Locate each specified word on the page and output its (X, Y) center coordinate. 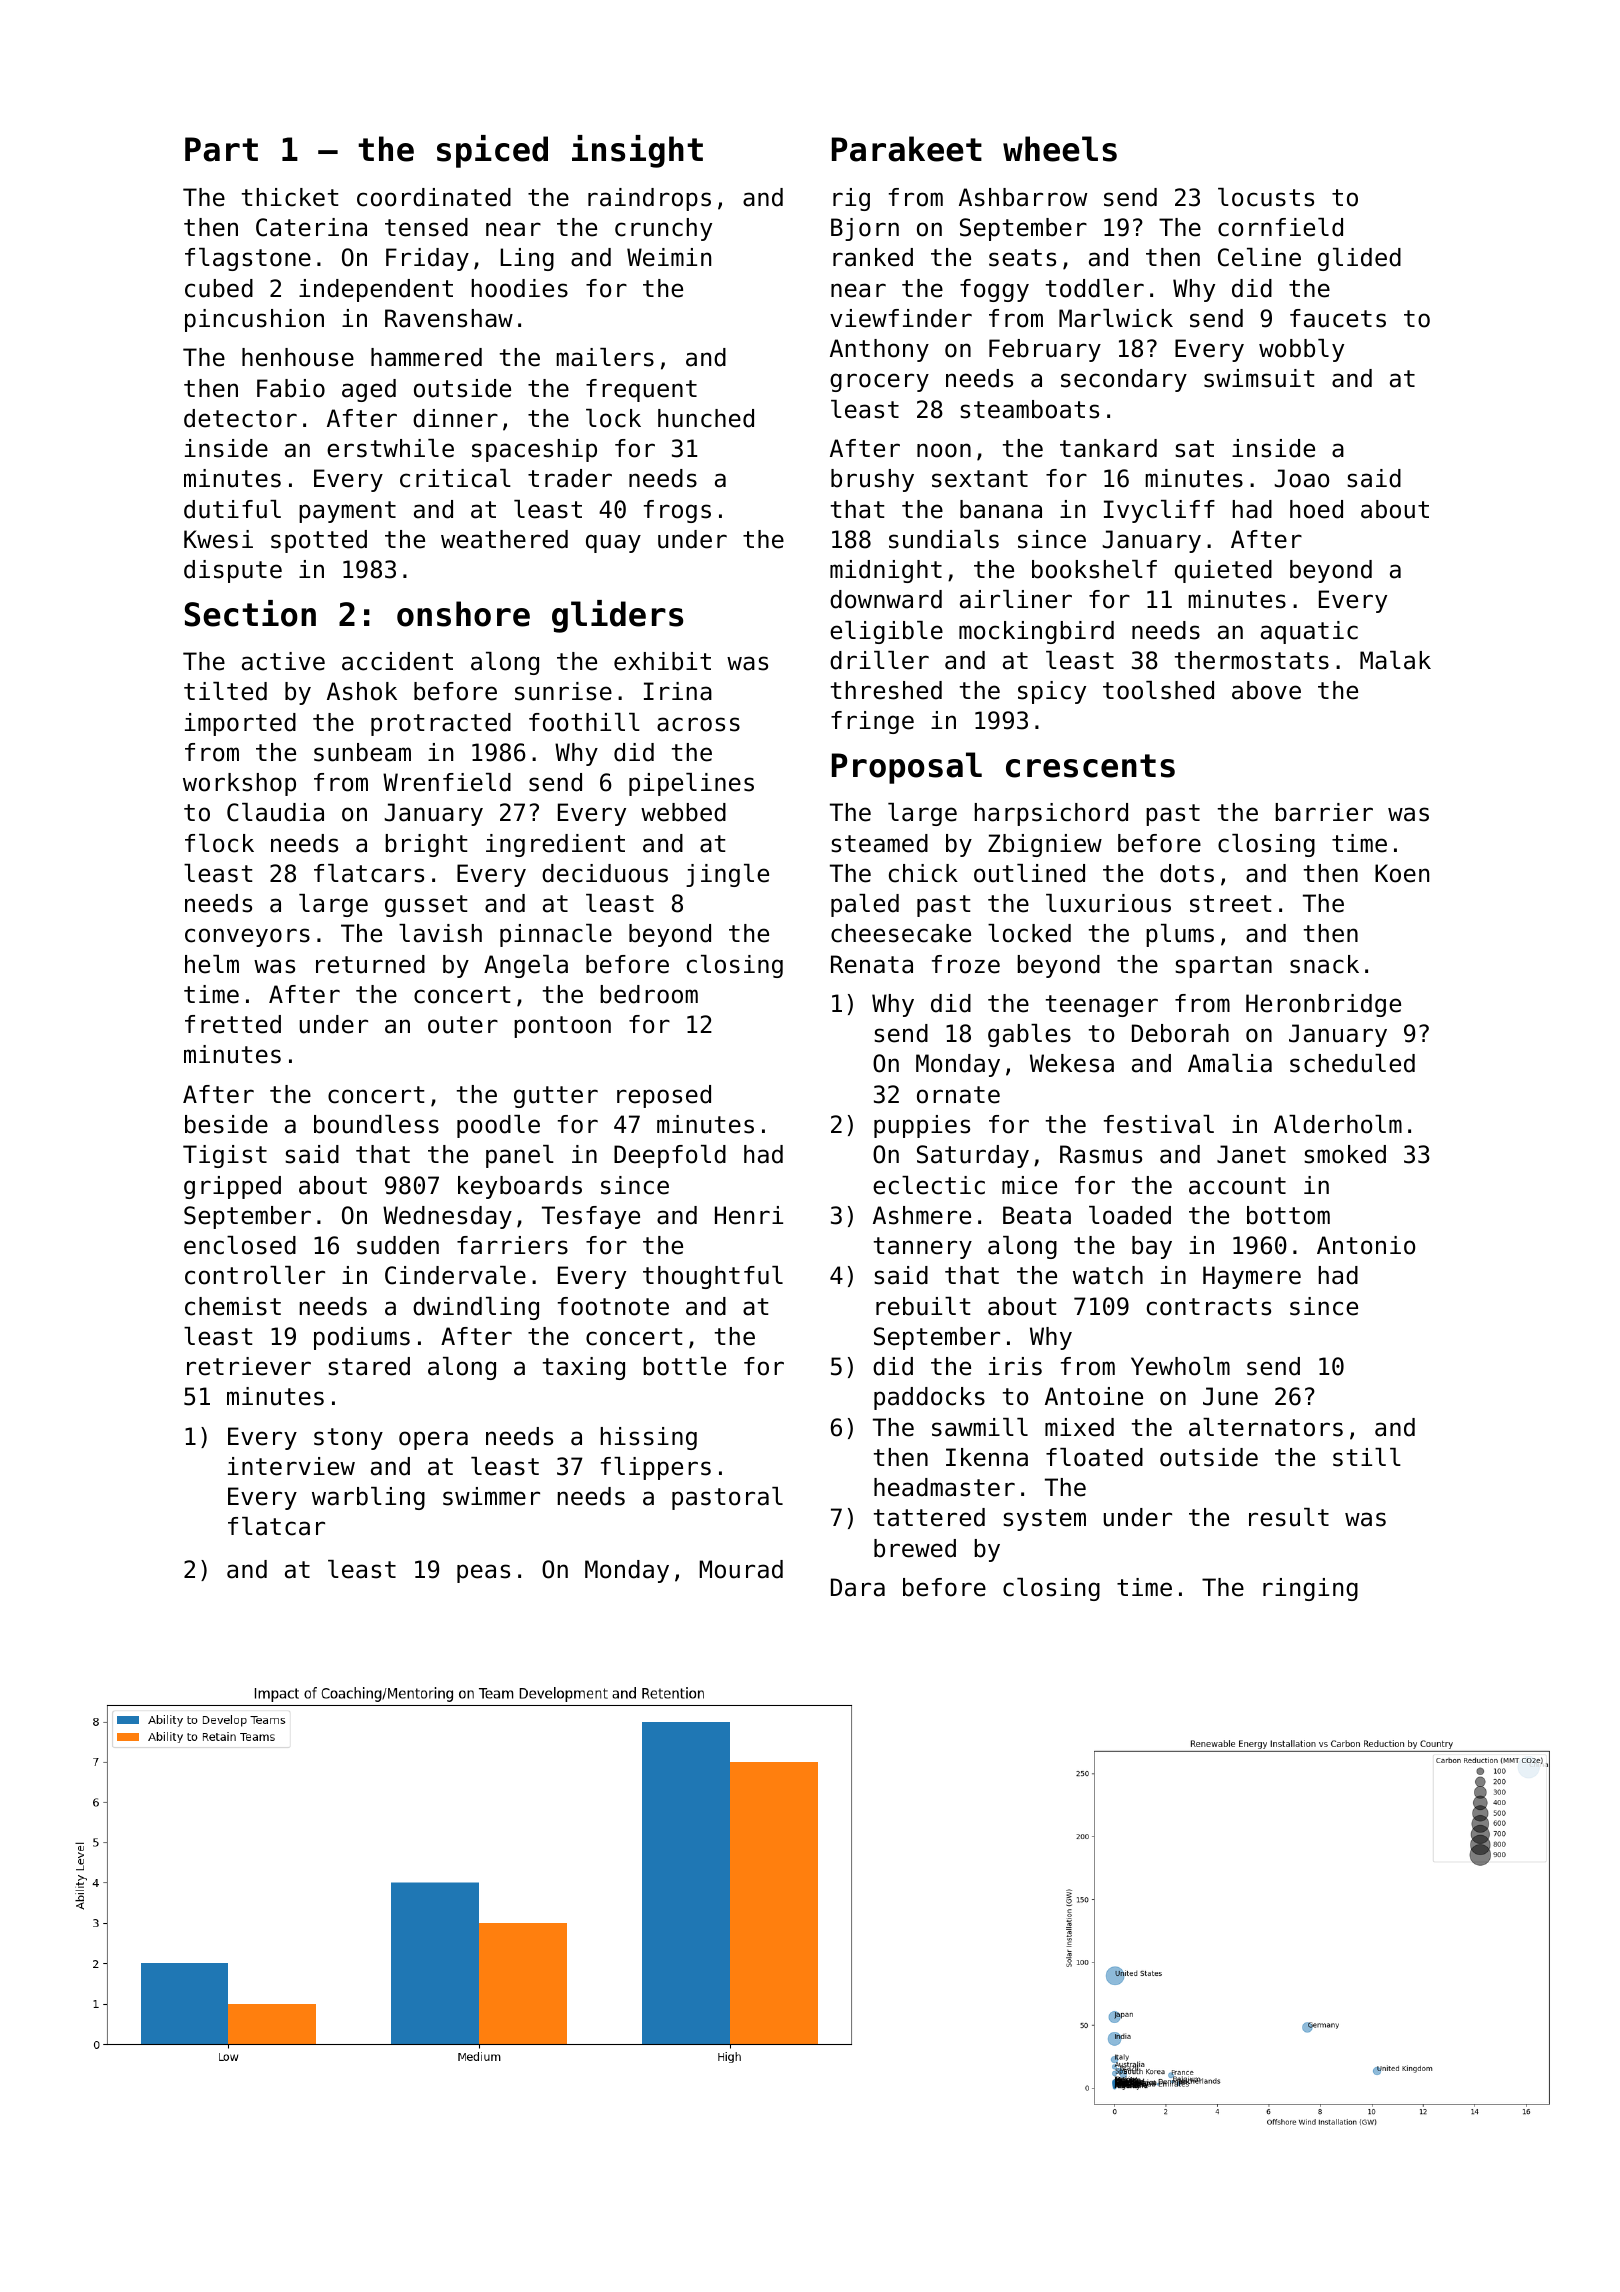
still (1367, 1457)
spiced (492, 151)
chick (923, 873)
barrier (1324, 812)
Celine (1259, 257)
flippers (656, 1468)
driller (879, 660)
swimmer (491, 1496)
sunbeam (362, 752)
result (1289, 1517)
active (283, 661)
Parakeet (907, 149)
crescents (1090, 766)
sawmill (980, 1427)
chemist (233, 1306)
